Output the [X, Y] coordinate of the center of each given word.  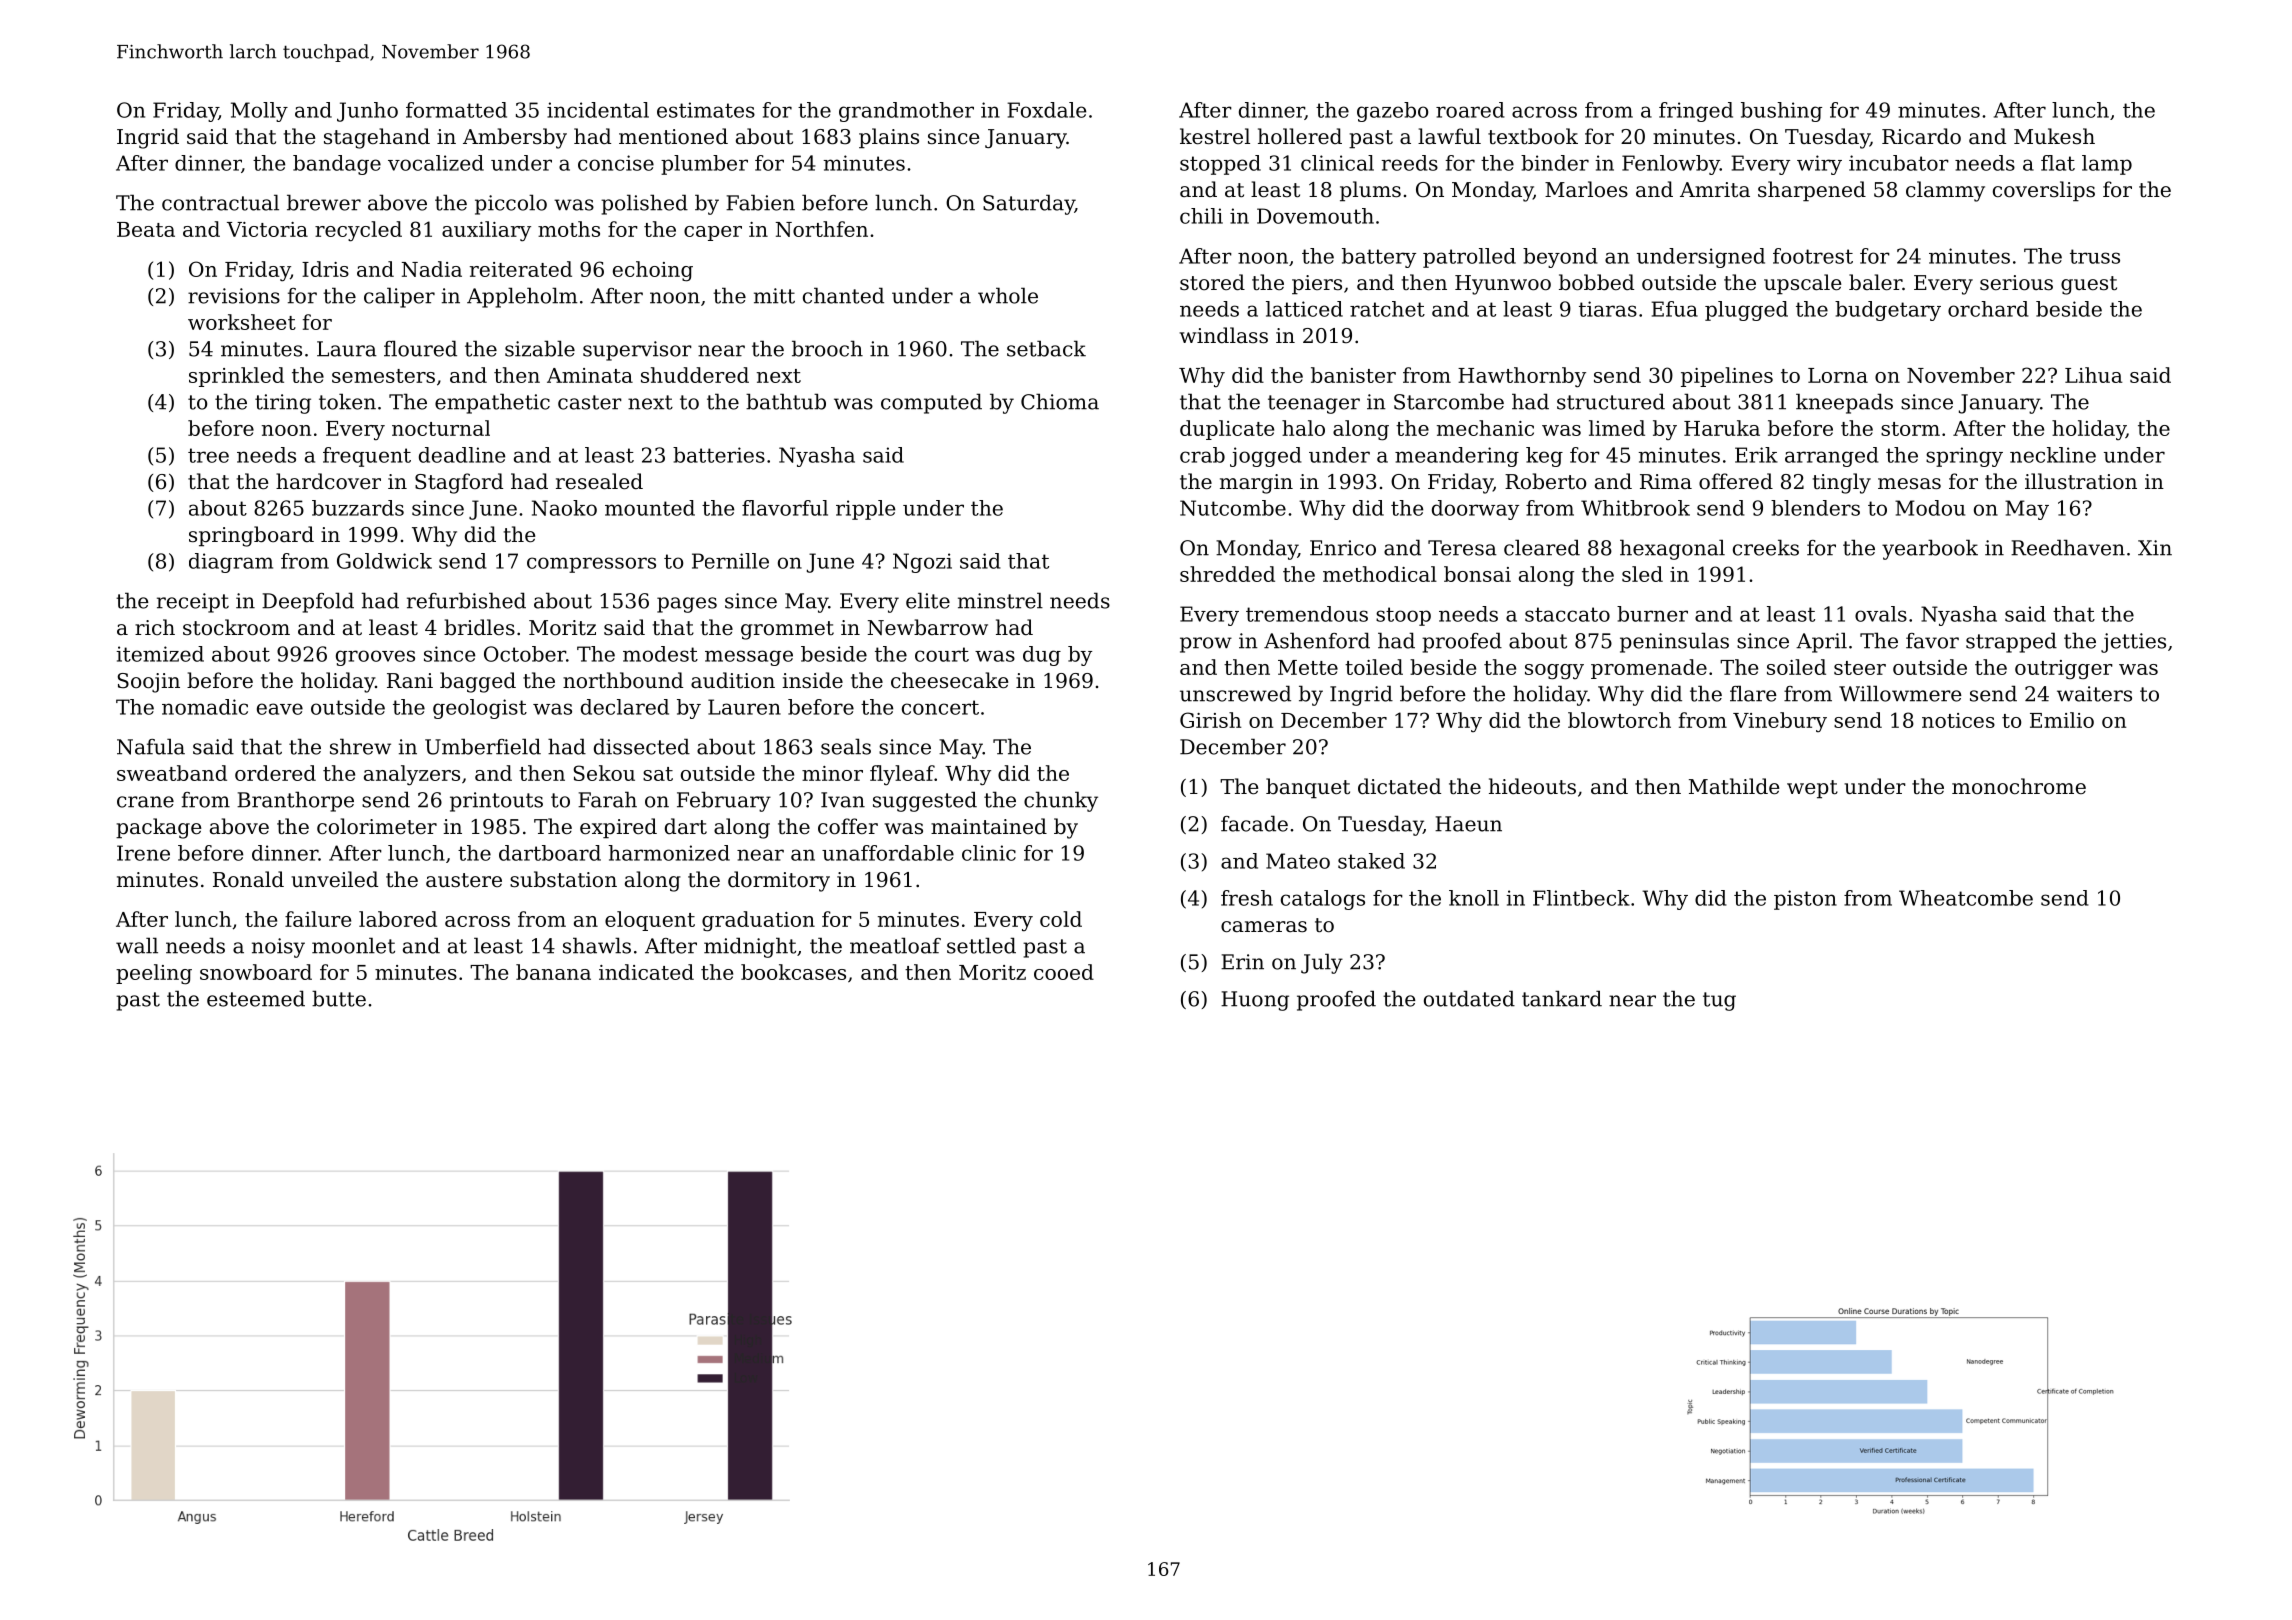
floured [420, 348]
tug [1719, 1001]
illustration [2081, 481]
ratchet [1387, 309]
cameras [1264, 927]
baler [1875, 282]
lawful [1449, 136]
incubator [1899, 163]
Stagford [459, 483]
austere [464, 880]
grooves [375, 658]
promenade [1649, 669]
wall [137, 945]
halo [1303, 428]
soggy [1554, 672]
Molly [259, 112]
